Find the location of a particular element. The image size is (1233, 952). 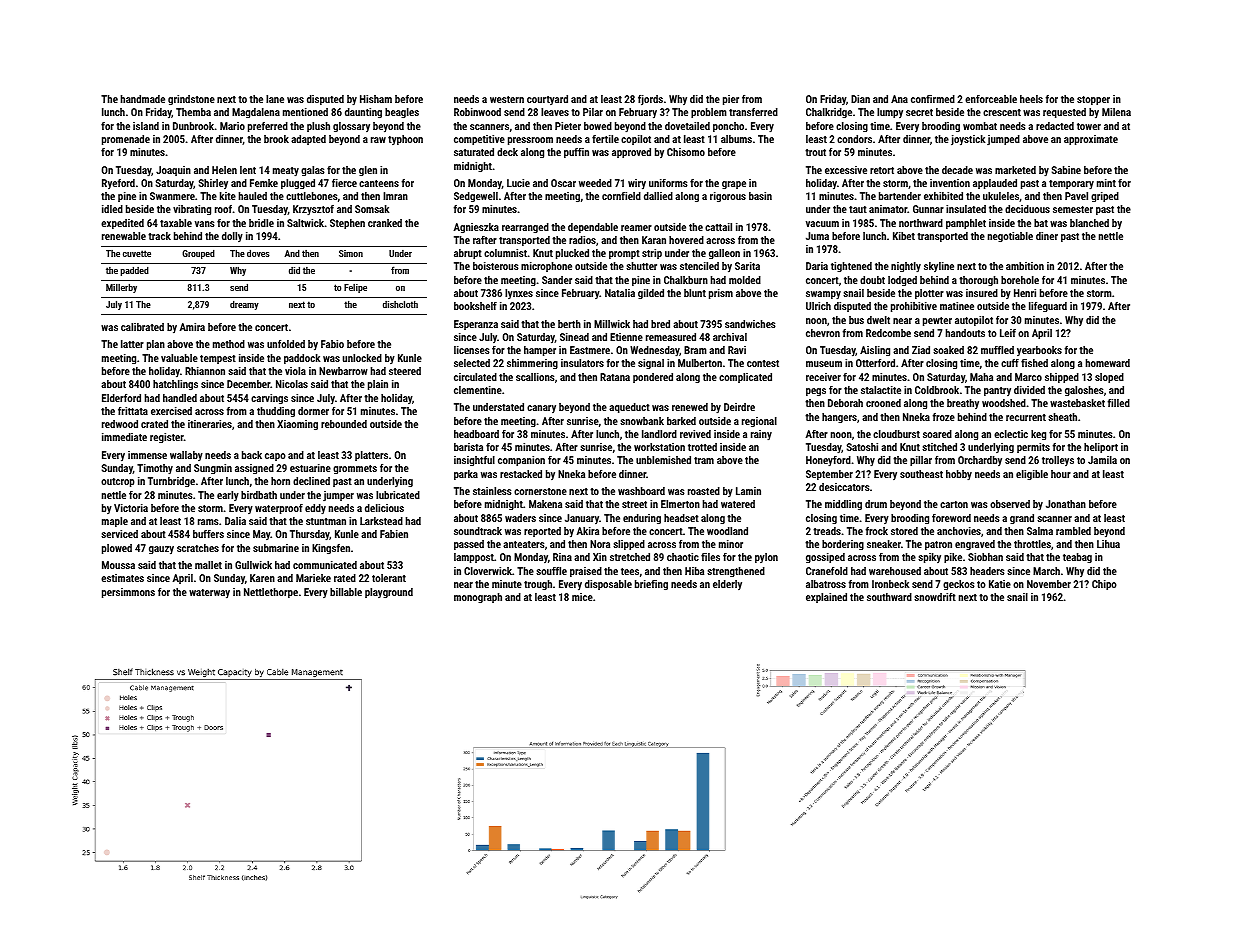

buffers is located at coordinates (208, 534).
